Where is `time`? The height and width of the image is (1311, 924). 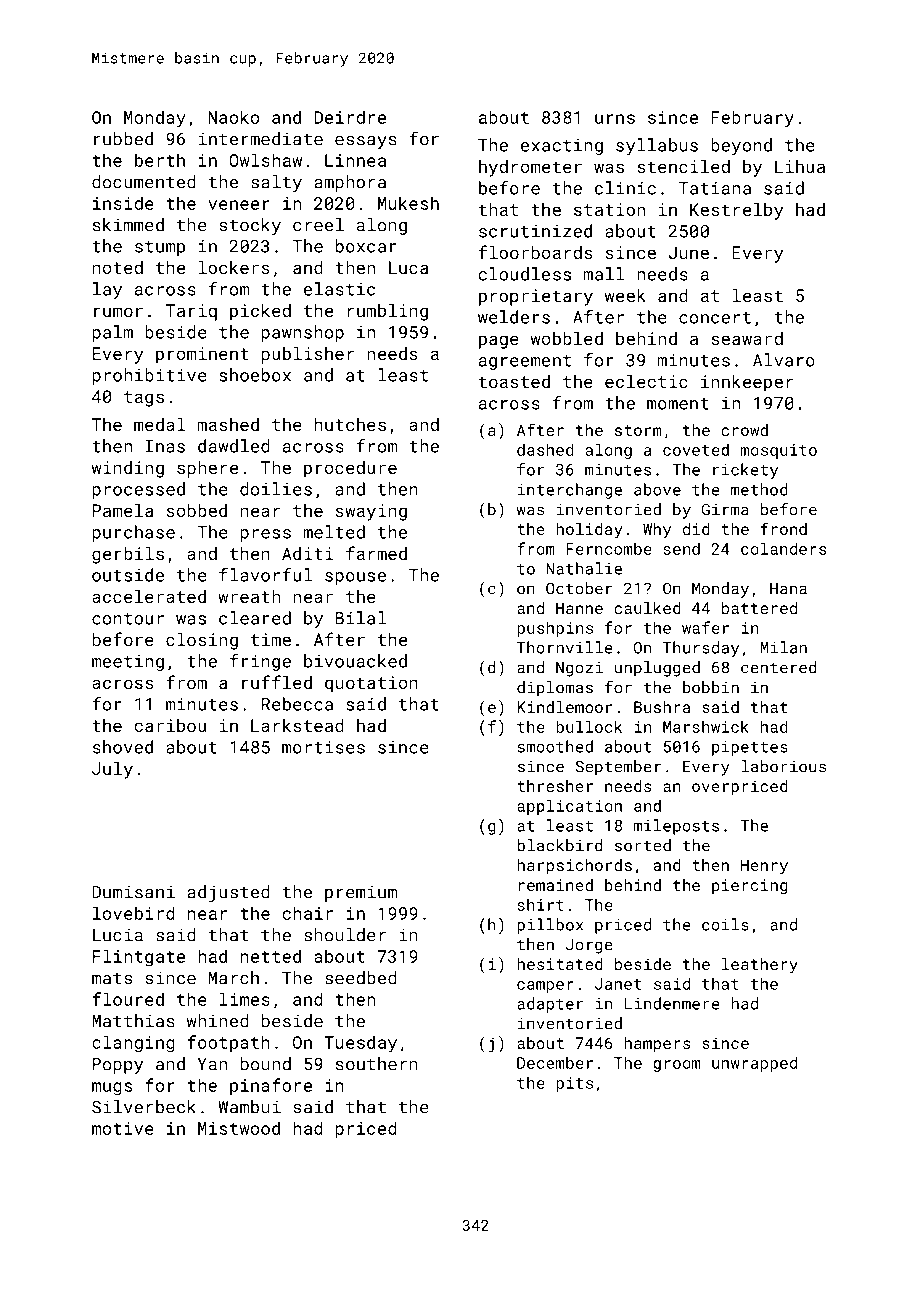 time is located at coordinates (271, 639).
